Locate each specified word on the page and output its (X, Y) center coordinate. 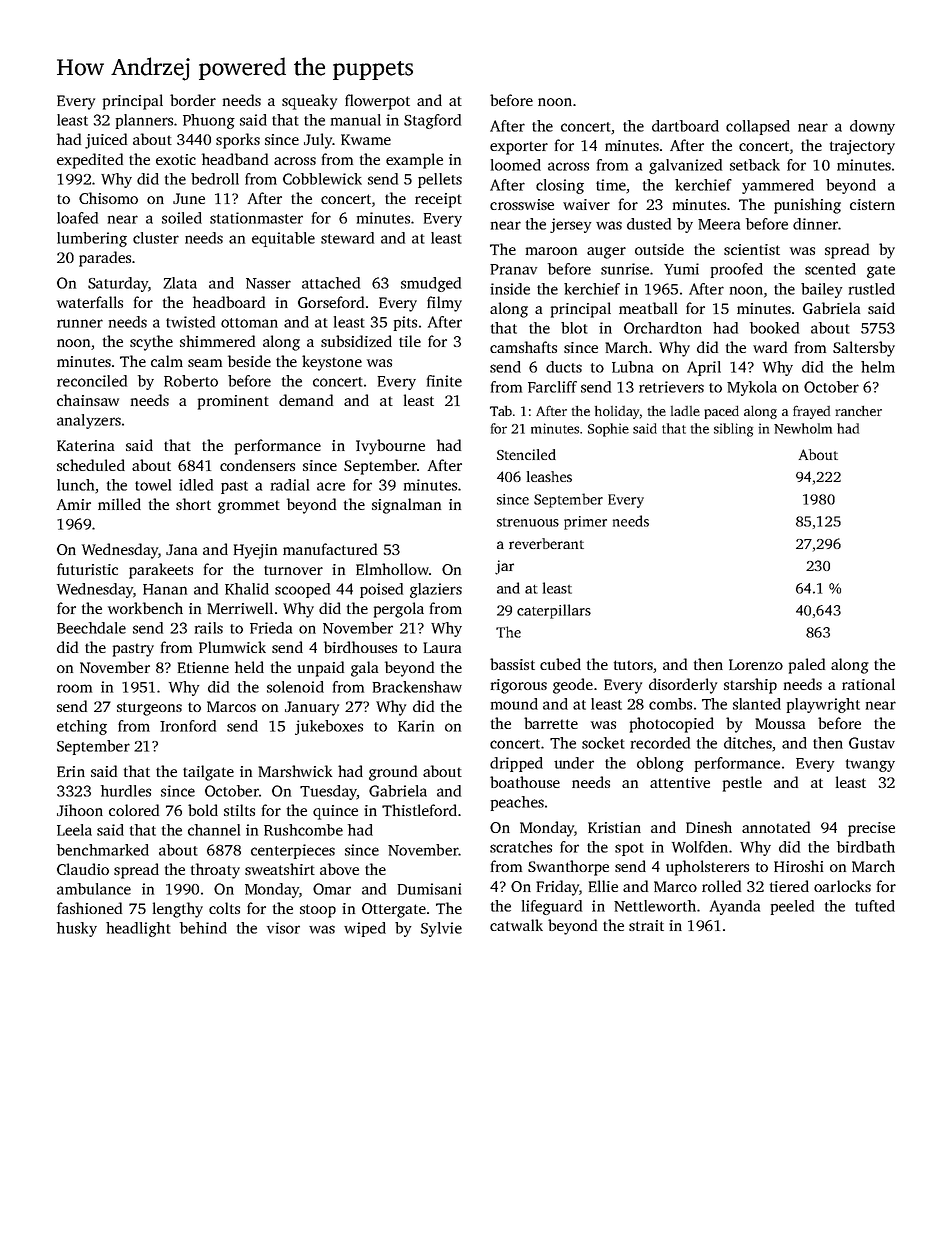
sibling (733, 430)
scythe (151, 343)
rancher (858, 411)
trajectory (862, 147)
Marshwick (295, 771)
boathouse (525, 782)
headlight (138, 929)
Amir (74, 504)
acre (331, 486)
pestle (742, 784)
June (189, 198)
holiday (617, 412)
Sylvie (441, 929)
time (611, 185)
